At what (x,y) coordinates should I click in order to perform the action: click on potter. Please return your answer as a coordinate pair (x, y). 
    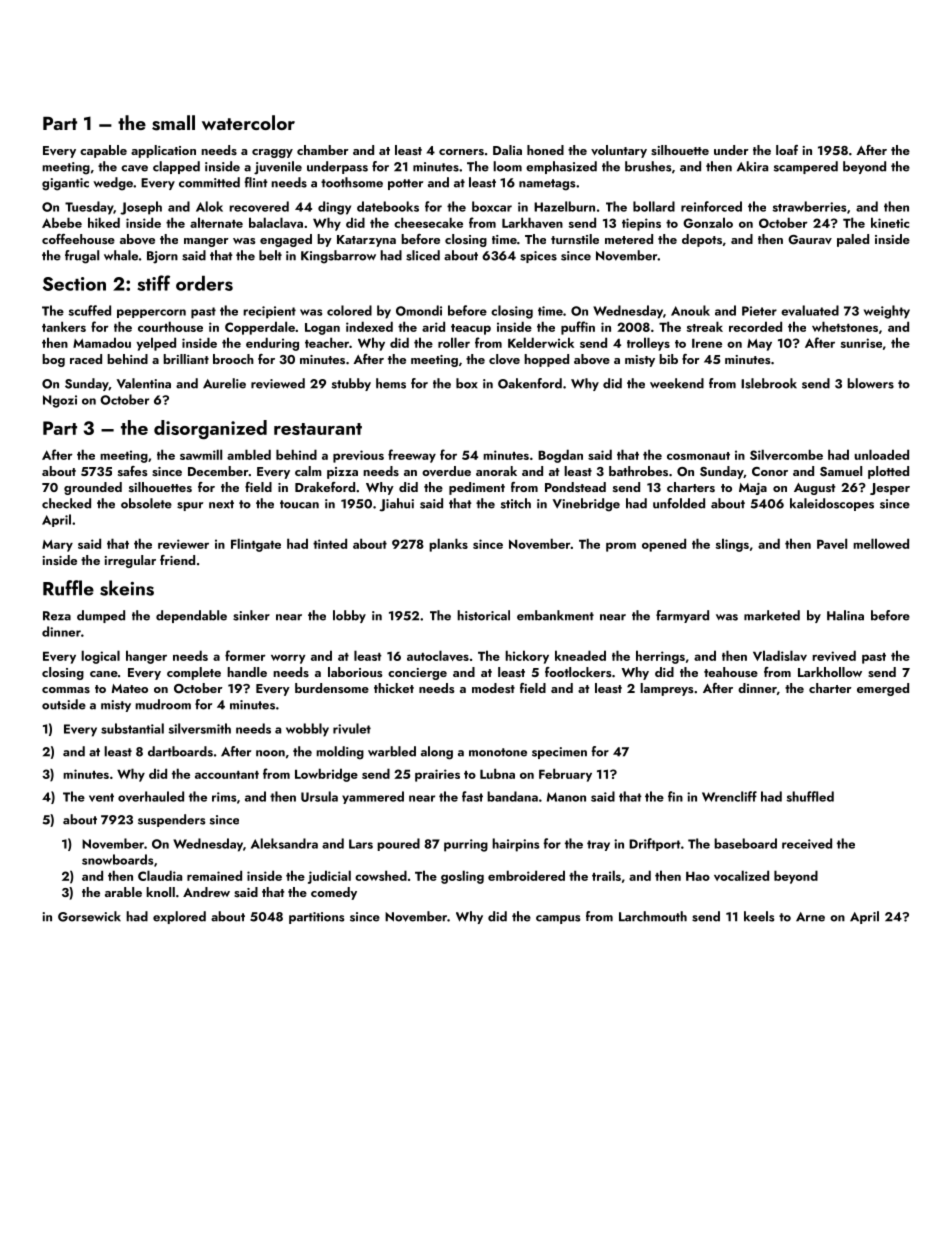
    Looking at the image, I should click on (405, 184).
